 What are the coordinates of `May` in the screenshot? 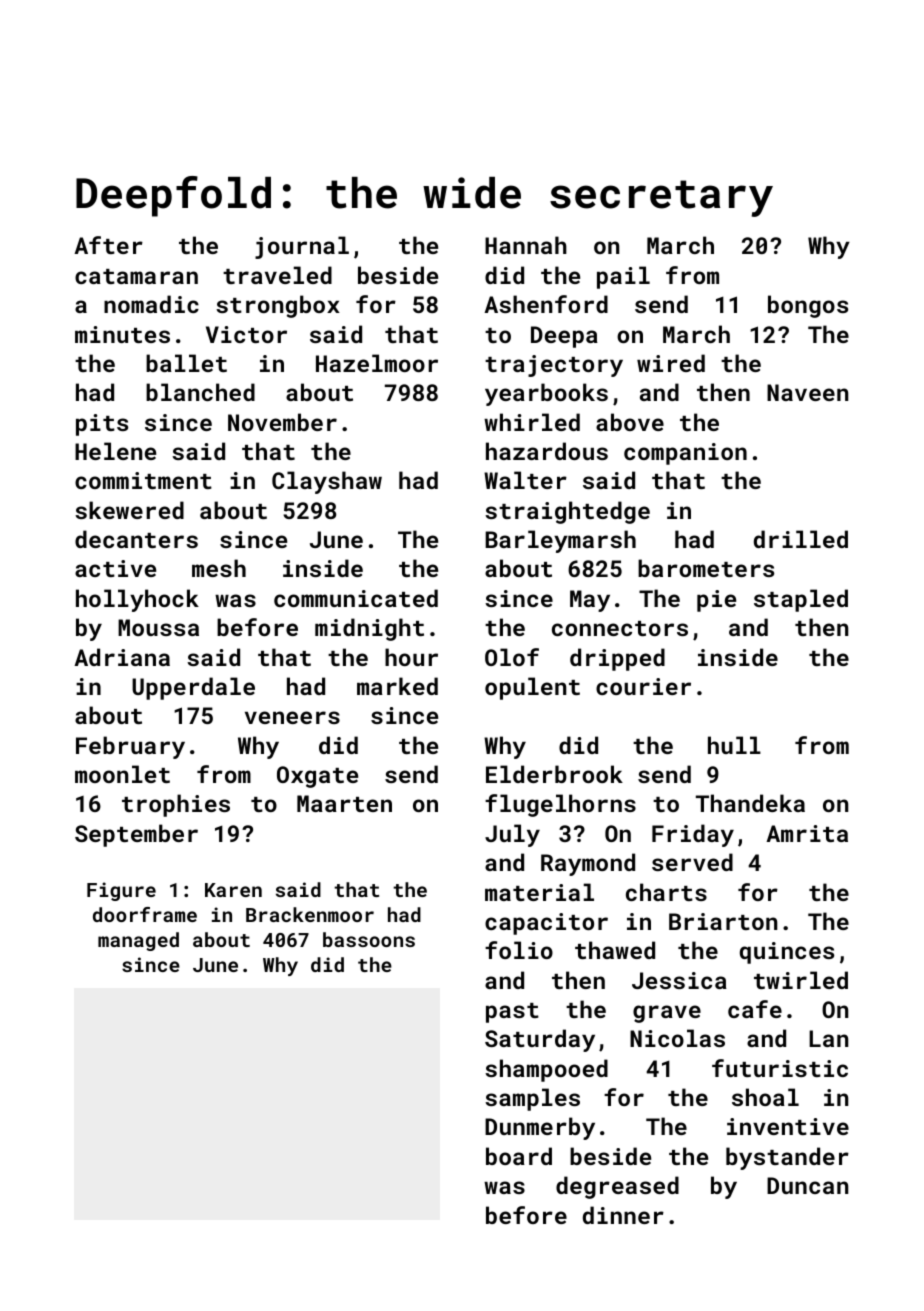 It's located at (590, 601).
